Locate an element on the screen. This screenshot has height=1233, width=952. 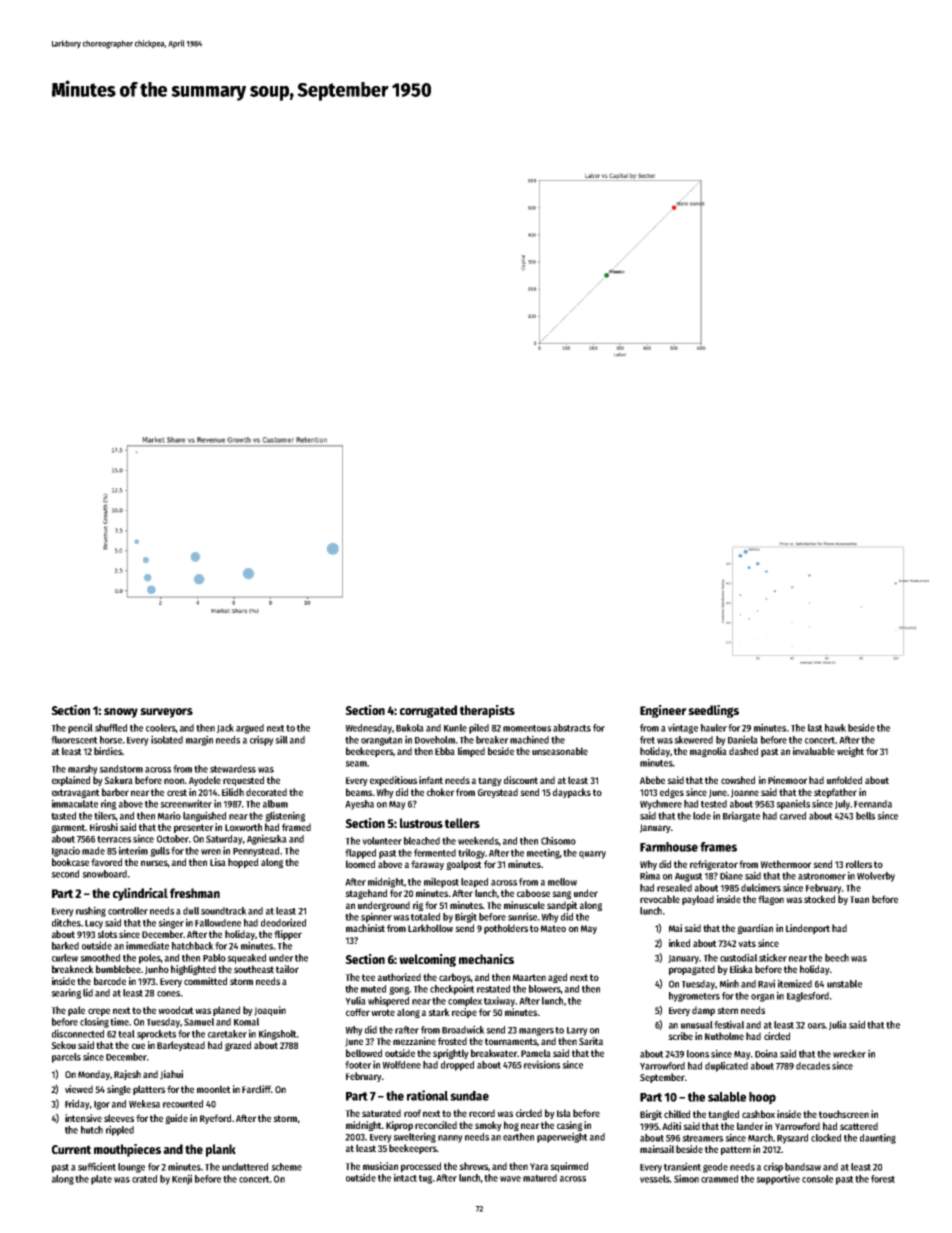
carboys is located at coordinates (455, 978).
